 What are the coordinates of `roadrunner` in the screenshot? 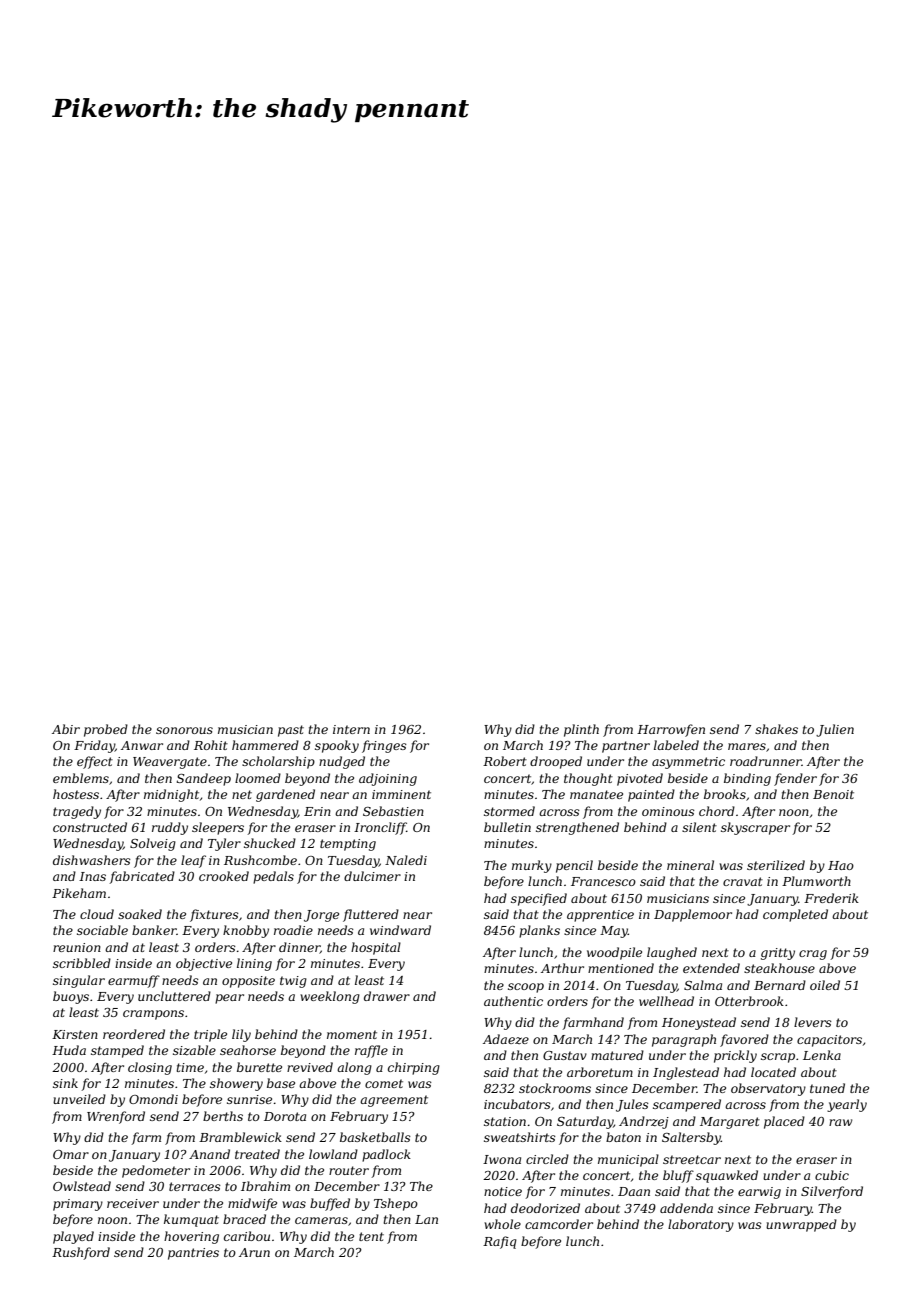 It's located at (766, 761).
